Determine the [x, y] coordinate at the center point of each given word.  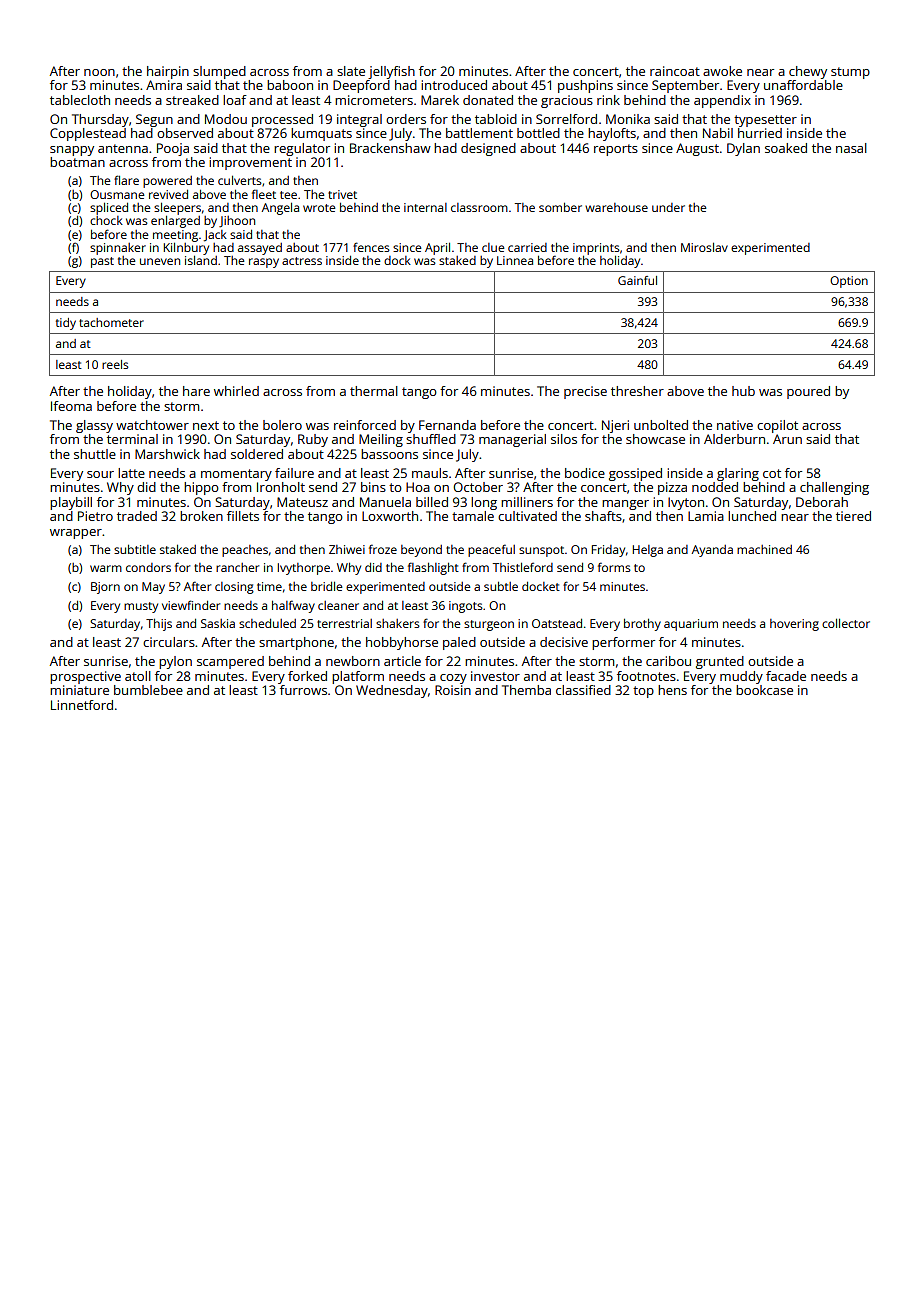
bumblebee [148, 690]
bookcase [764, 690]
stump [850, 73]
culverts [240, 180]
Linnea [515, 260]
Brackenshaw [390, 148]
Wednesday [392, 691]
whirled [236, 391]
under [668, 207]
